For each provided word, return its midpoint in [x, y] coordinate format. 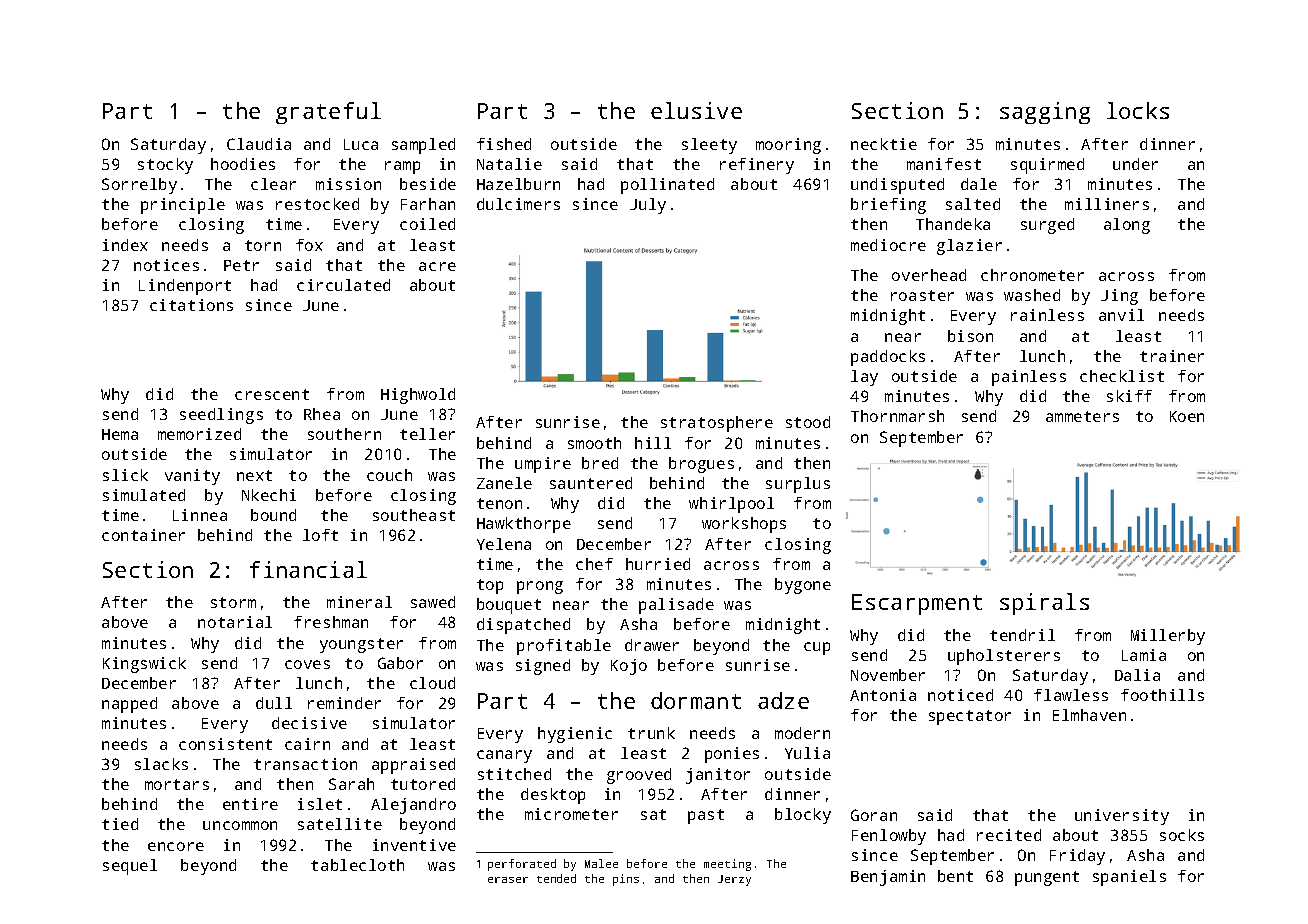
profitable [564, 647]
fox [309, 245]
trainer [1172, 356]
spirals [1044, 604]
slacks [161, 764]
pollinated [667, 186]
